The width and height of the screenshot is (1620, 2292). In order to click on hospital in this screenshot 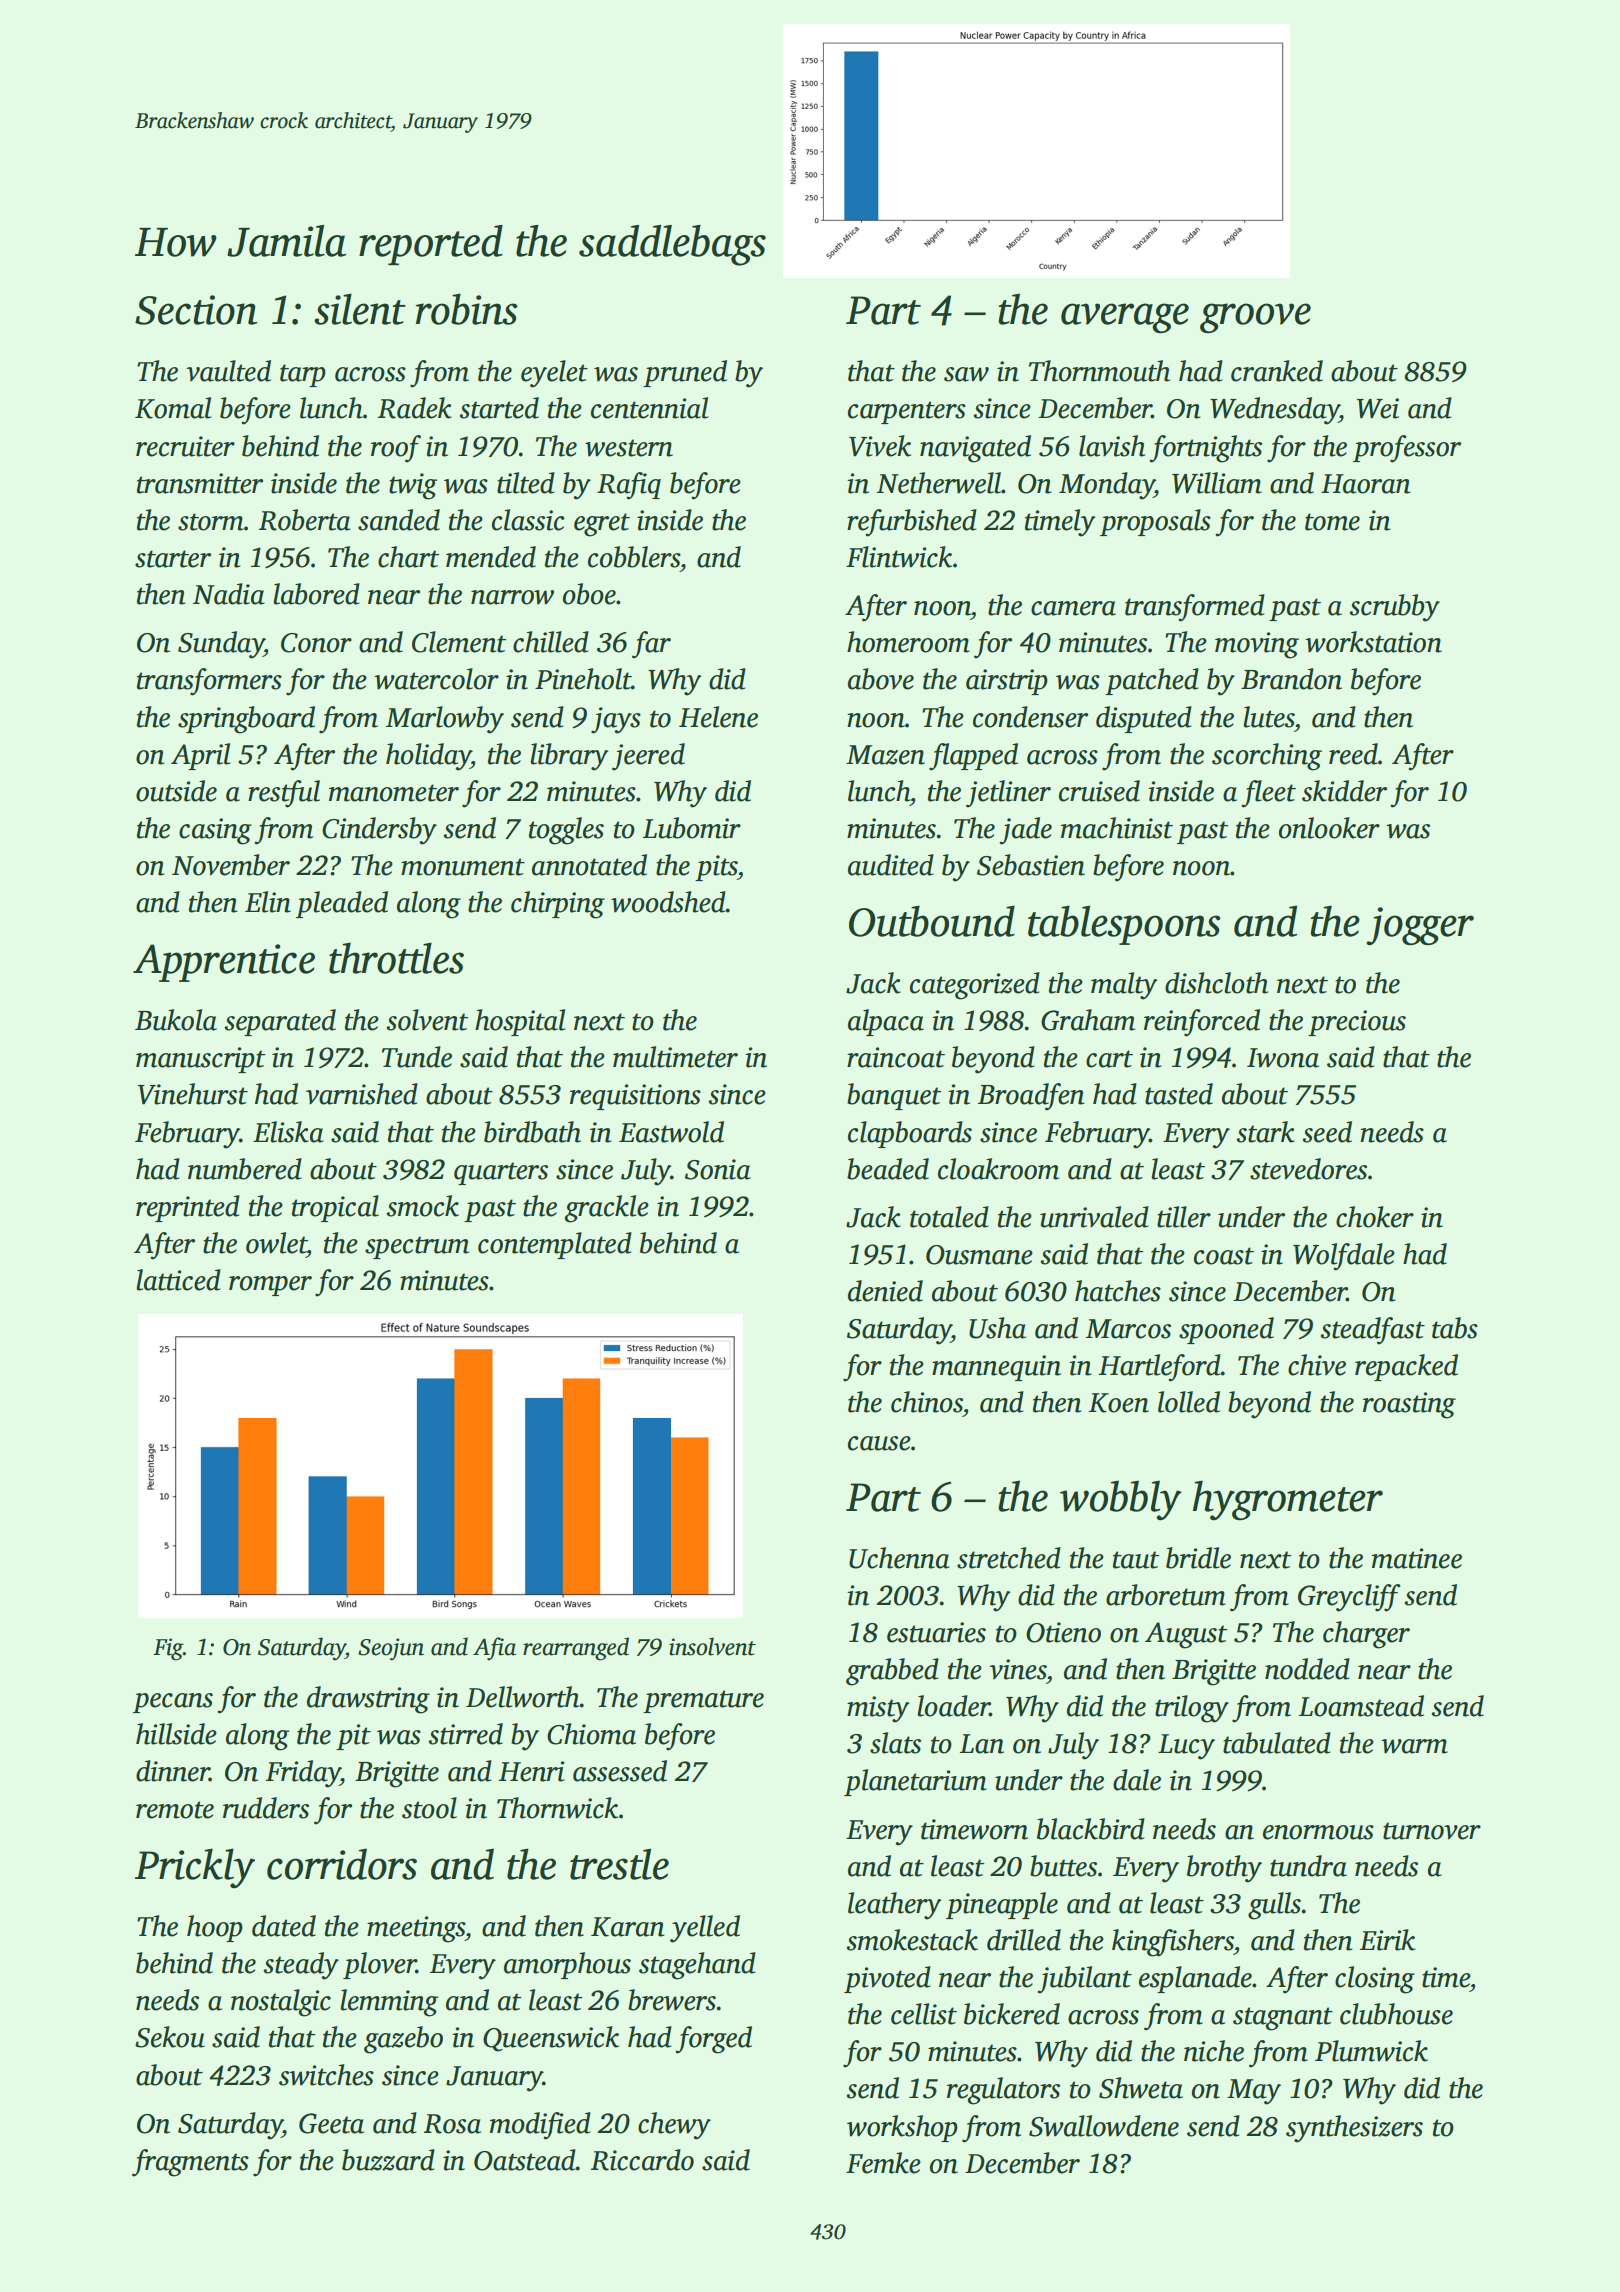, I will do `click(520, 1022)`.
